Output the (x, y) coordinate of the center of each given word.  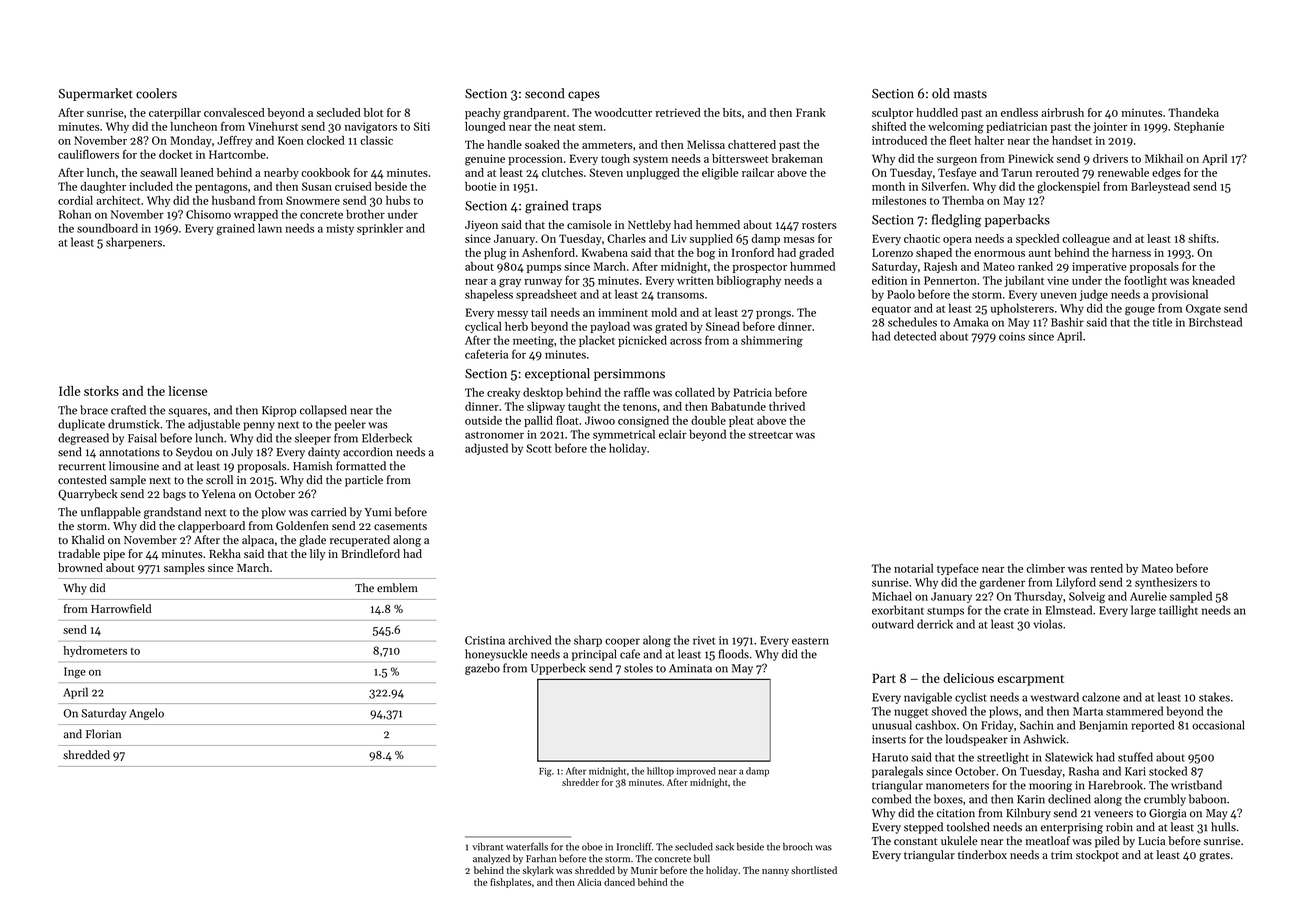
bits (732, 112)
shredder (580, 782)
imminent (623, 312)
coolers (156, 93)
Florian (103, 734)
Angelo (146, 714)
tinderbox (982, 854)
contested (82, 479)
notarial (913, 568)
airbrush (1062, 112)
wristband (1196, 785)
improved (696, 772)
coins (1012, 336)
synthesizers (1166, 583)
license (187, 391)
